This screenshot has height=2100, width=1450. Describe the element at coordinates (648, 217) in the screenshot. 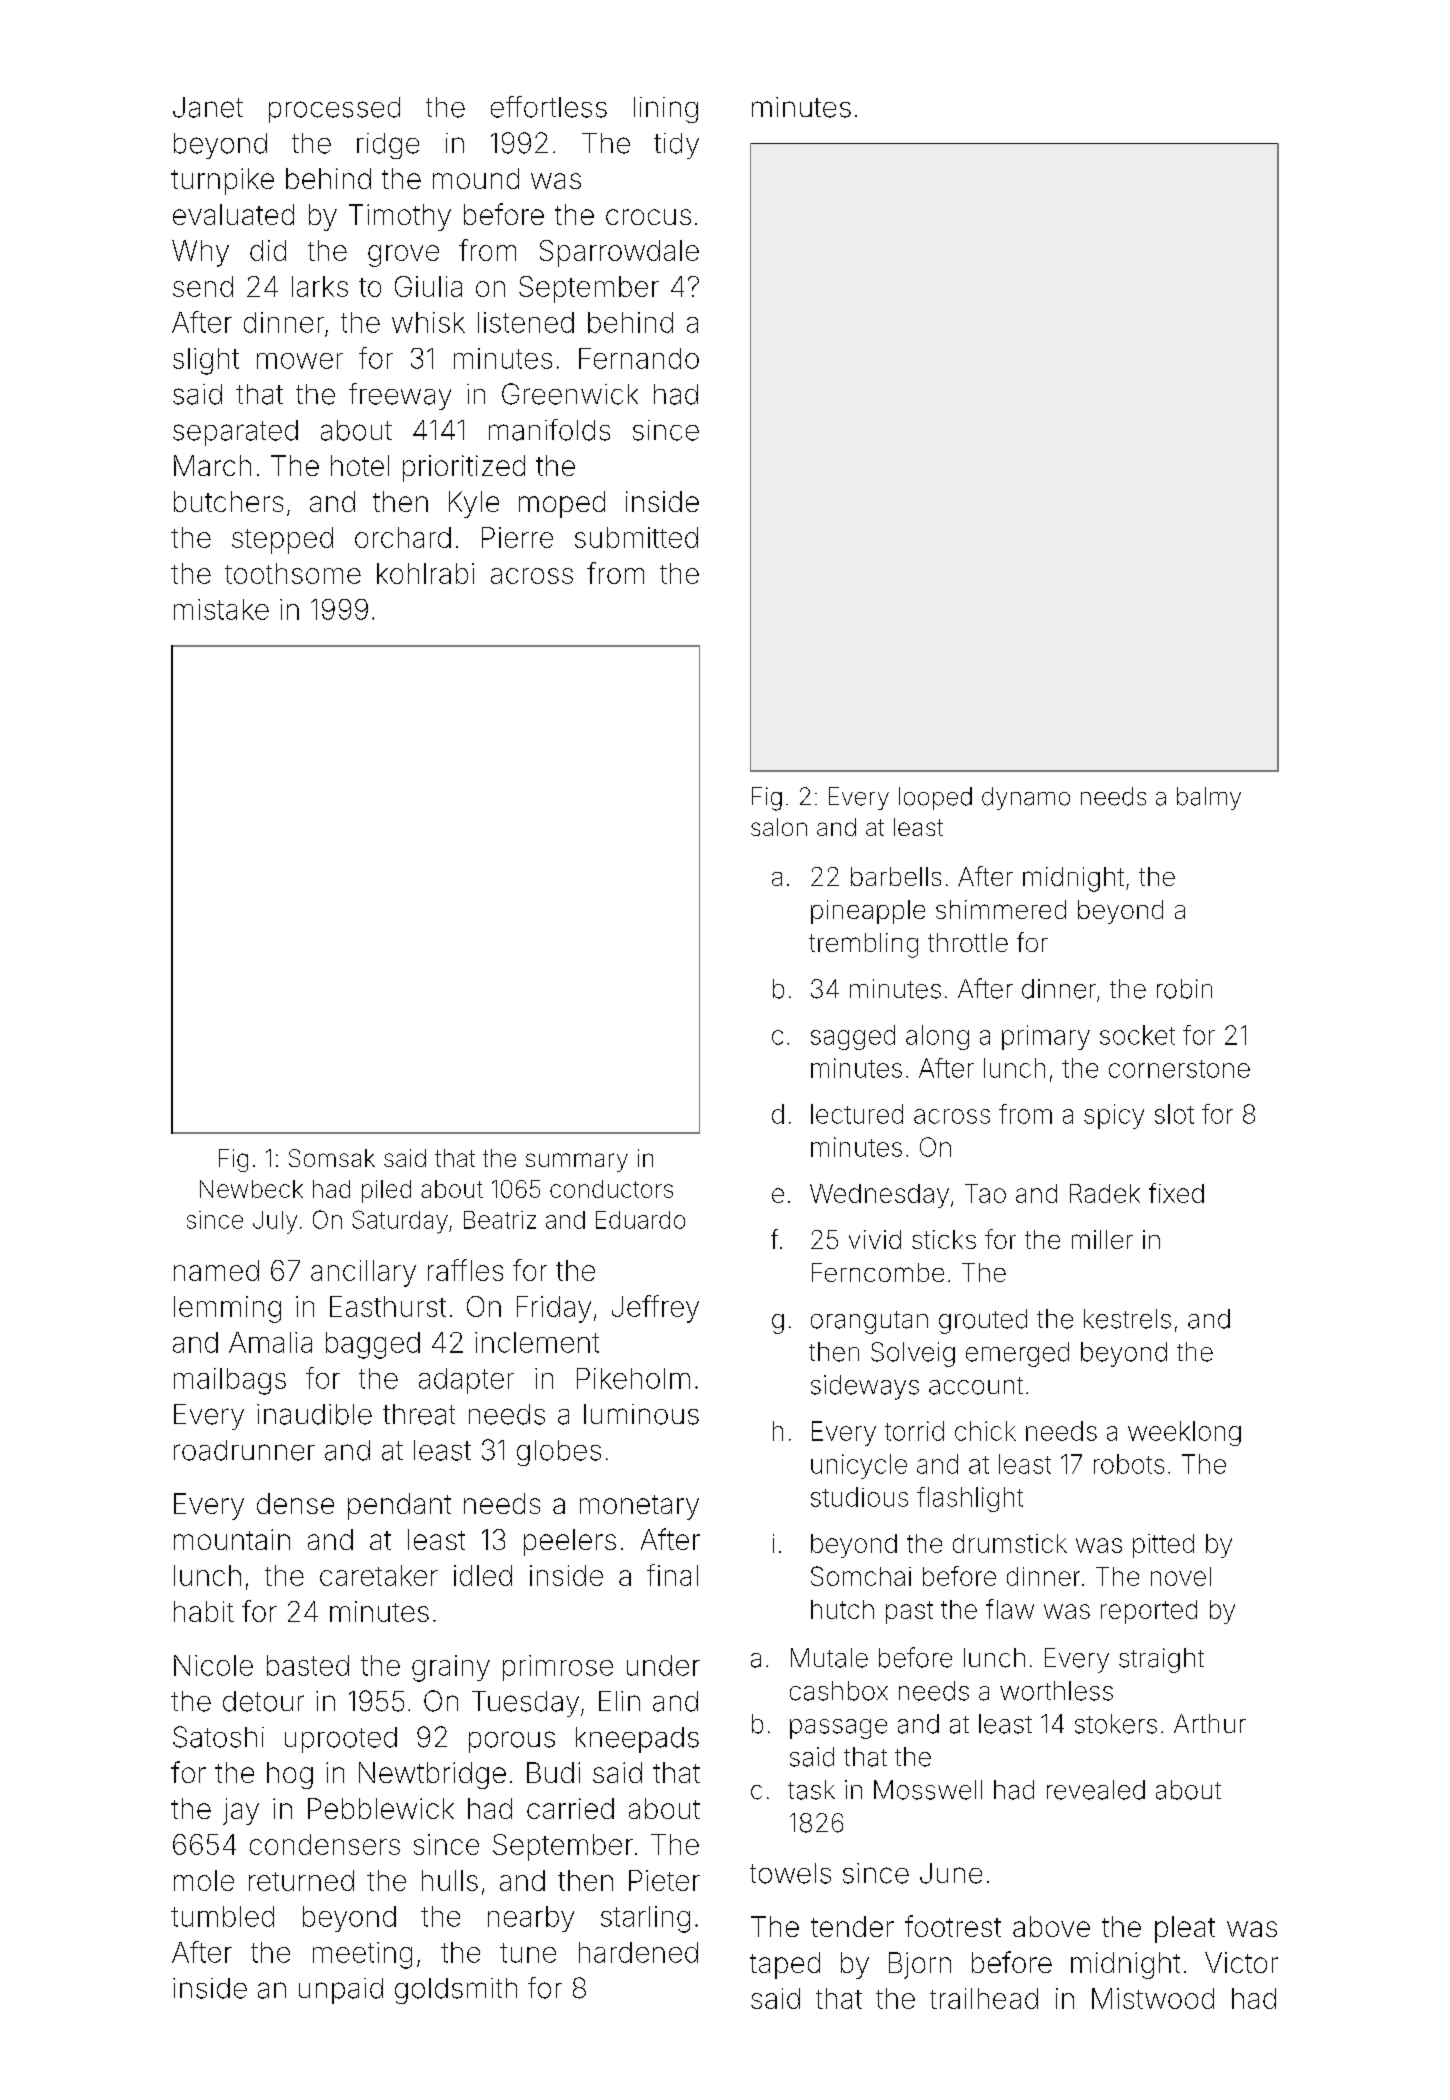

I see `crocus` at that location.
